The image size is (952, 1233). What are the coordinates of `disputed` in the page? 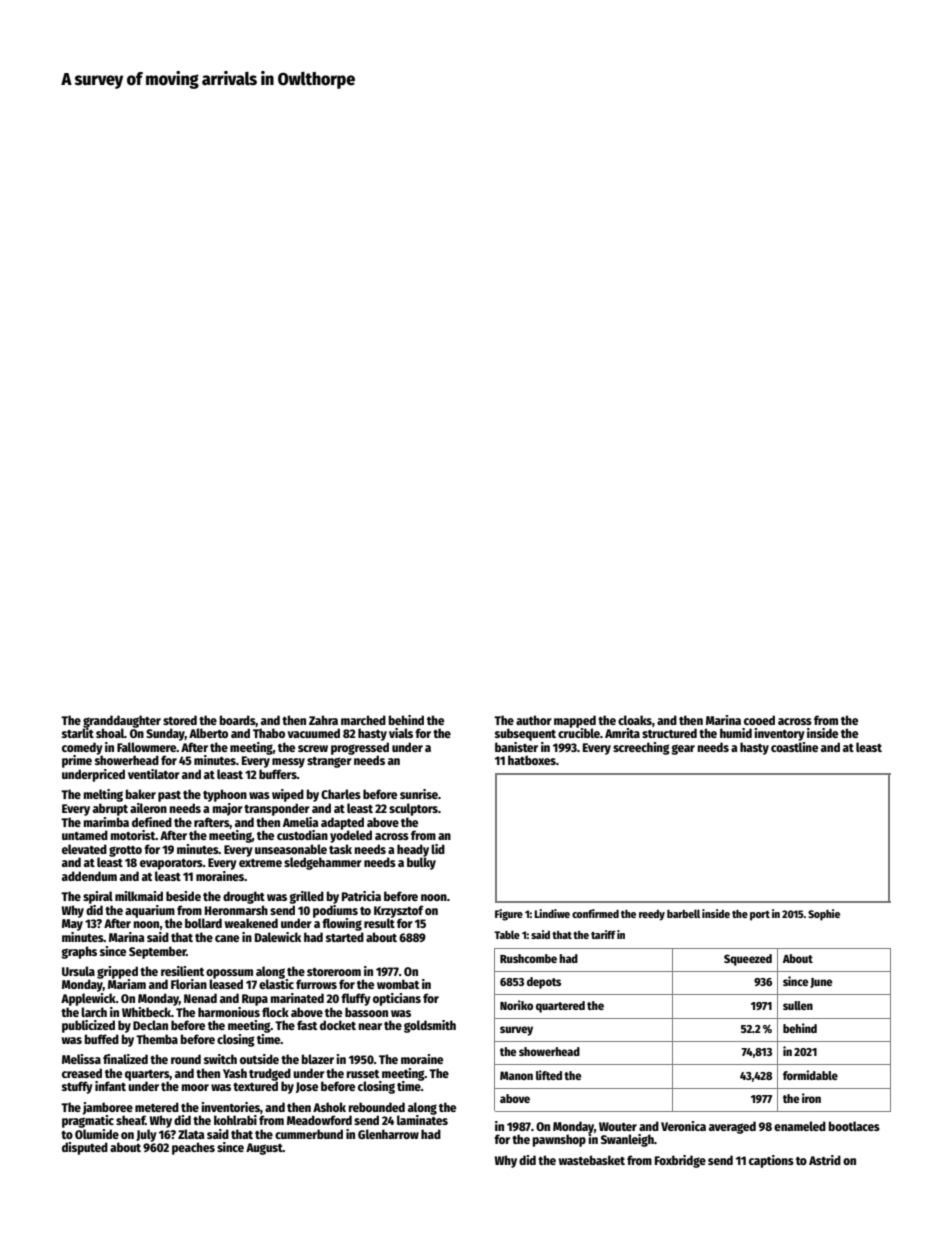 It's located at (85, 1148).
